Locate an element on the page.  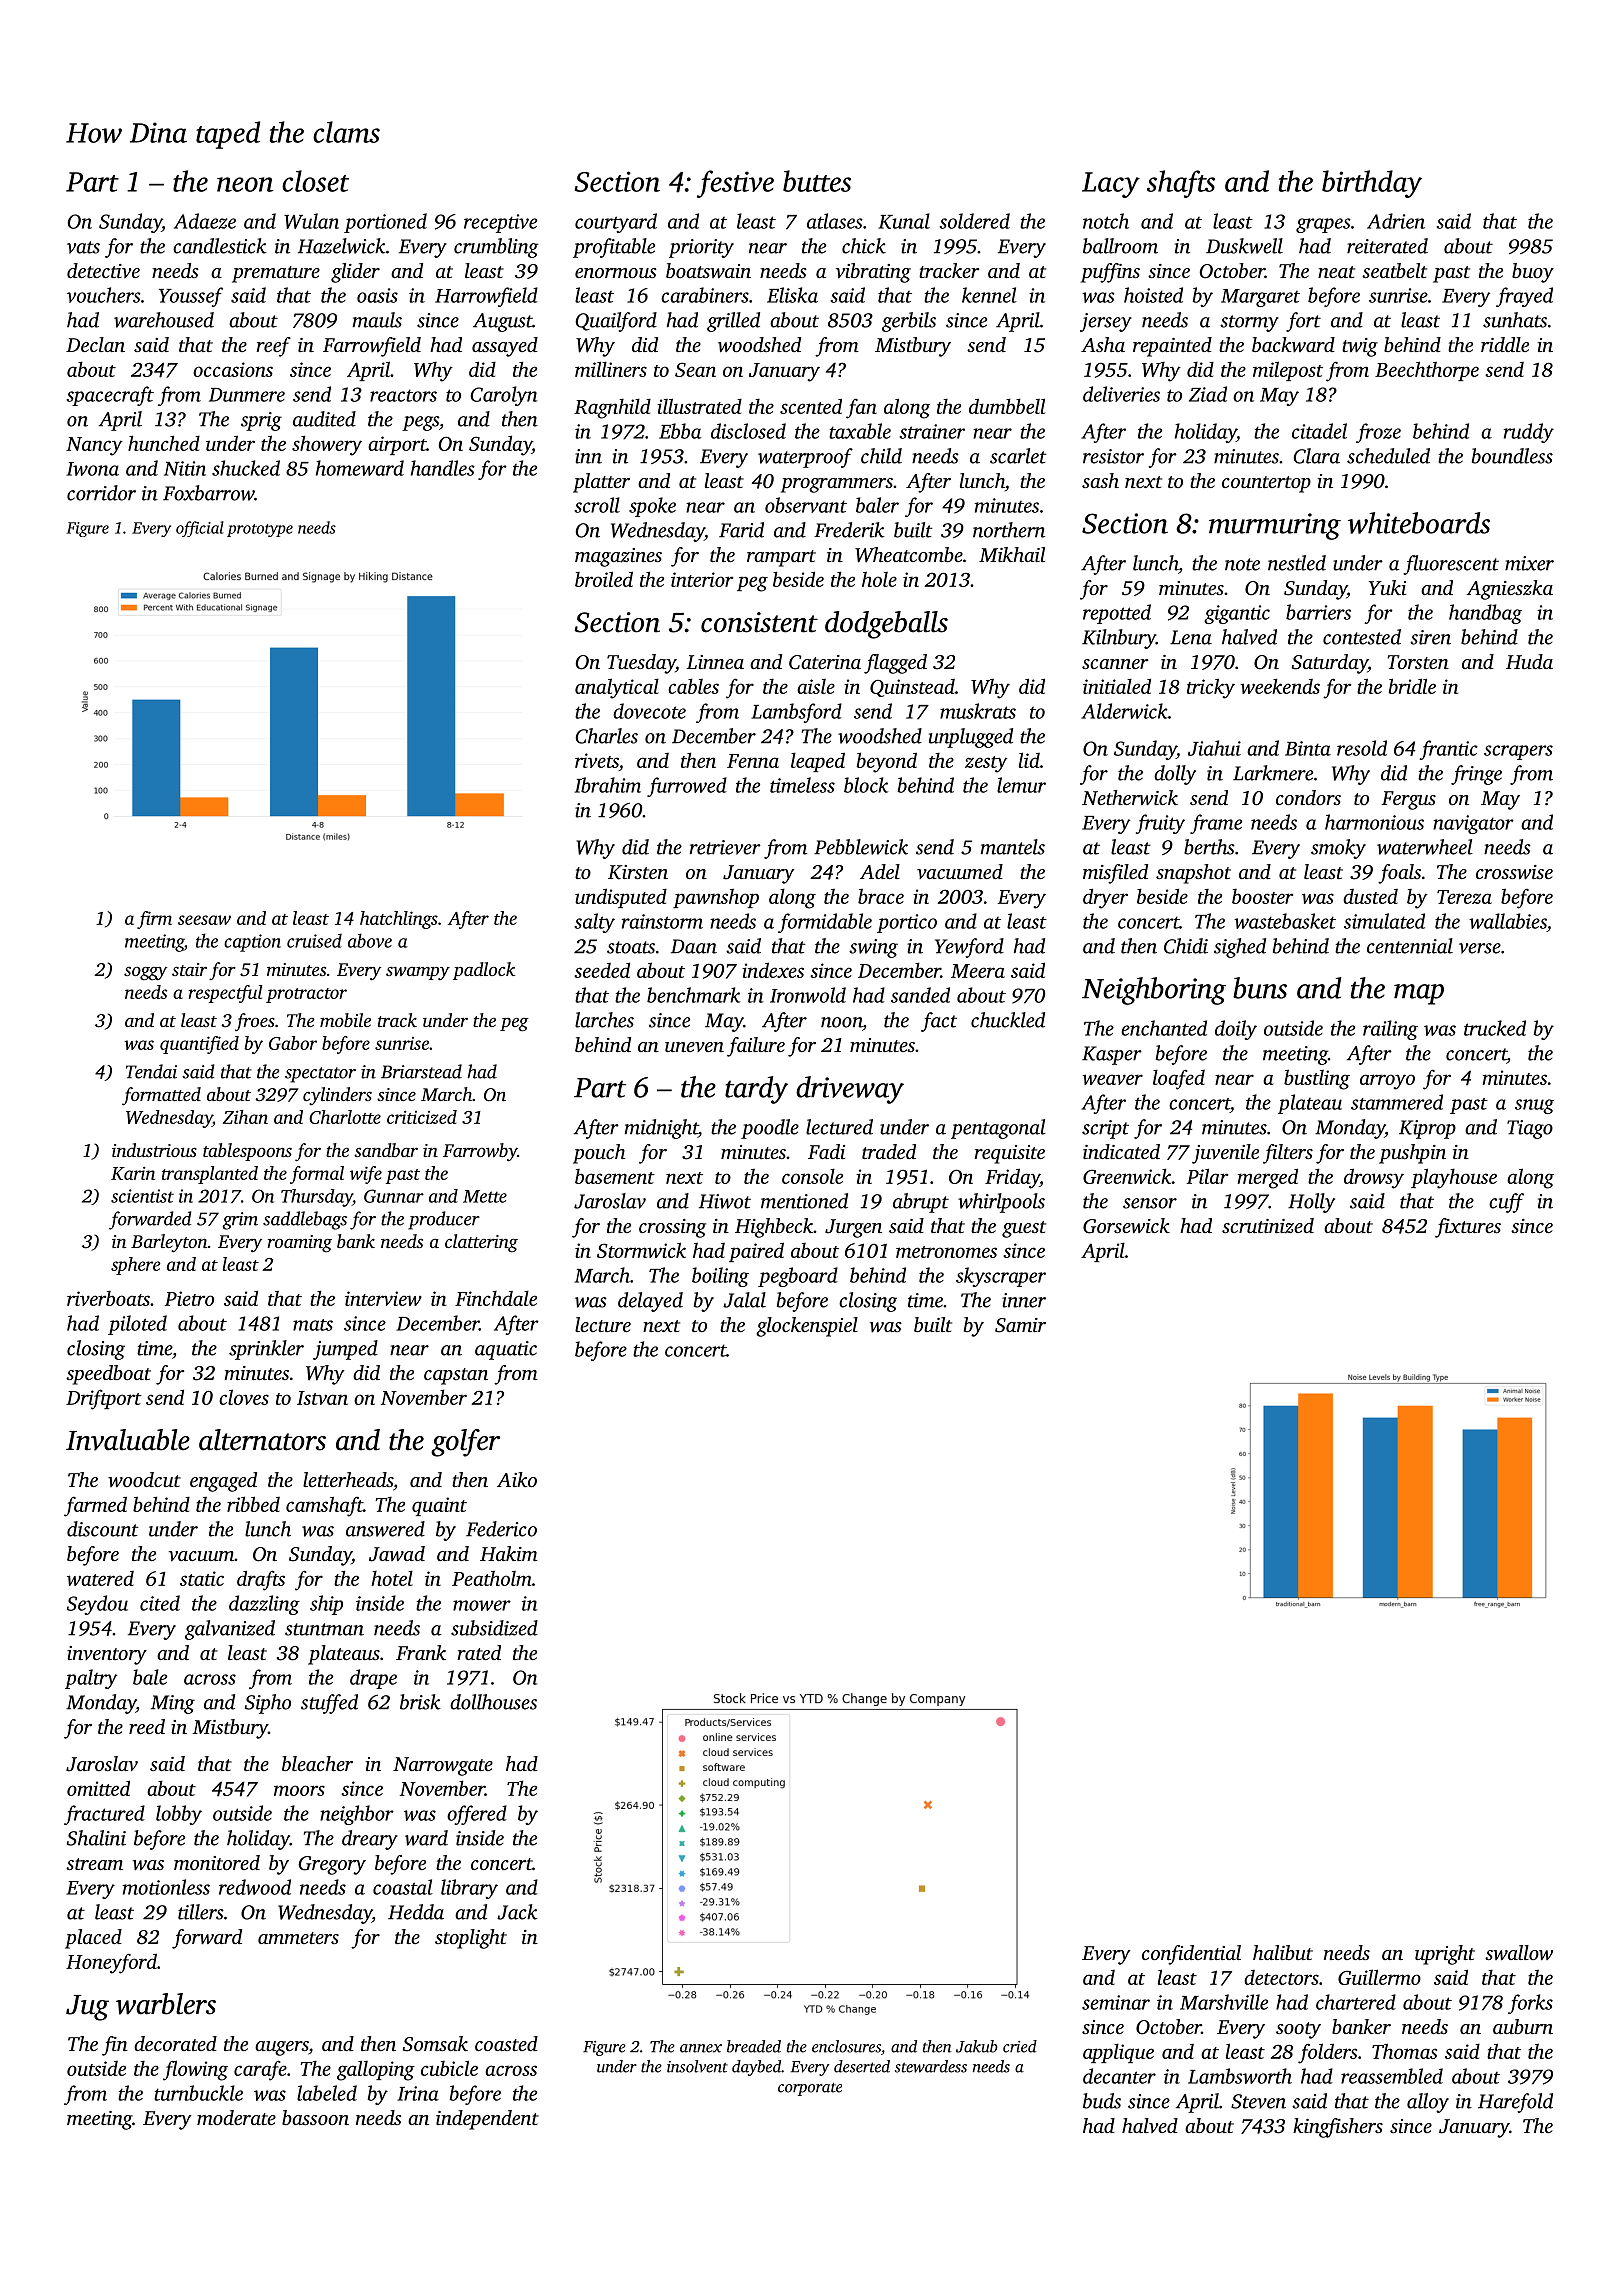
drafts is located at coordinates (261, 1580).
